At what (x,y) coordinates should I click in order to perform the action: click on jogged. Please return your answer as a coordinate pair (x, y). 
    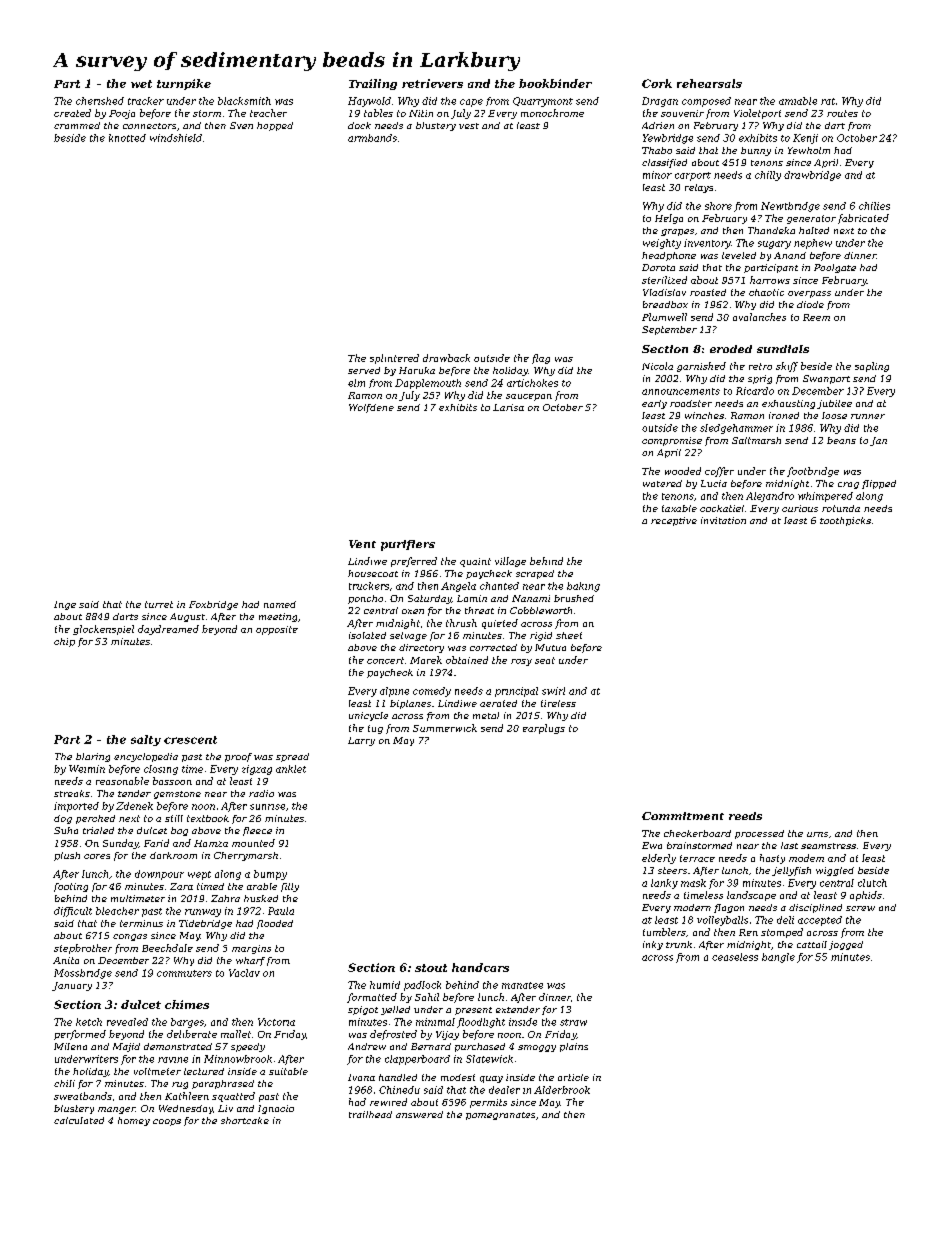
    Looking at the image, I should click on (846, 945).
